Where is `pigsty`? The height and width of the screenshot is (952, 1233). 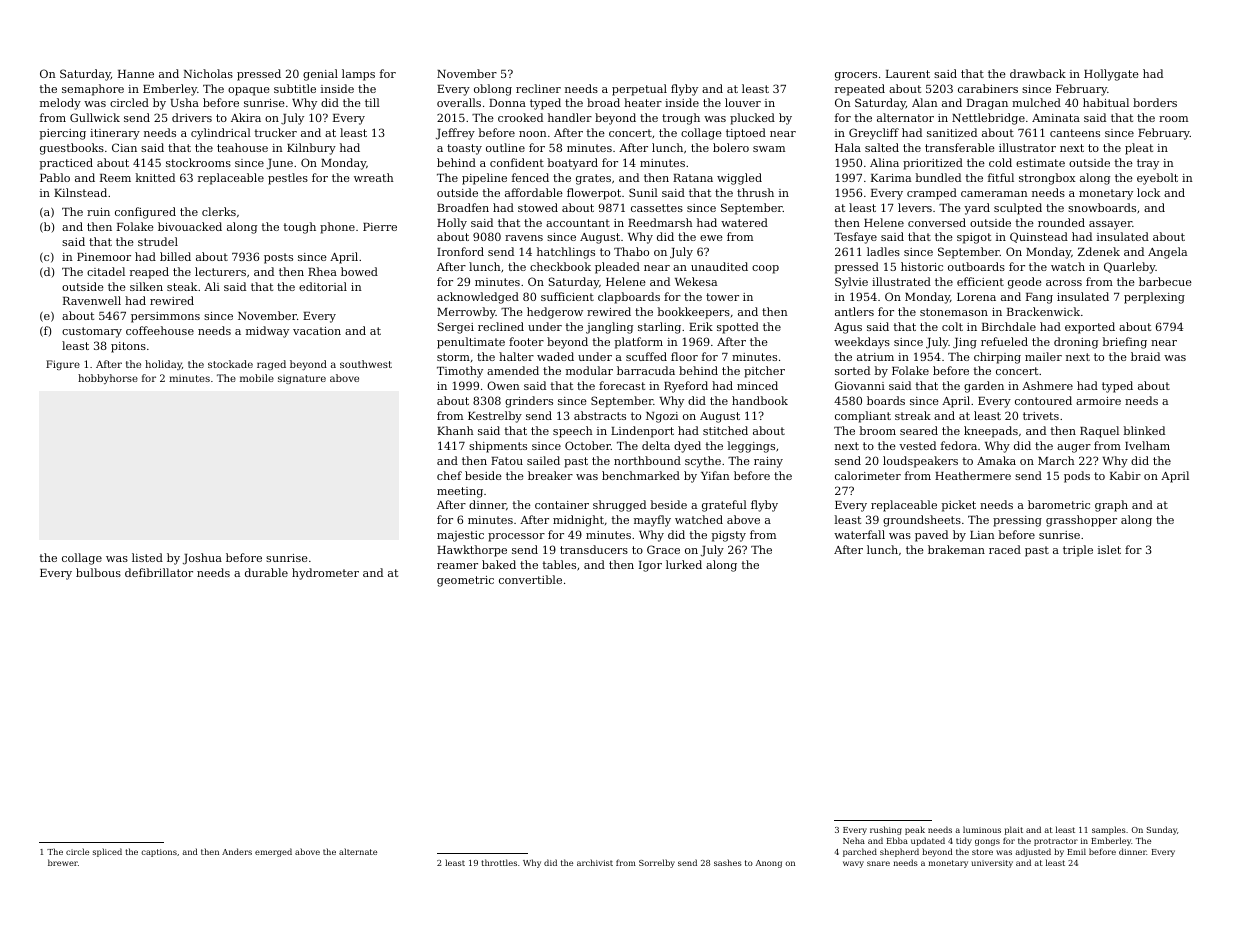
pigsty is located at coordinates (729, 536).
